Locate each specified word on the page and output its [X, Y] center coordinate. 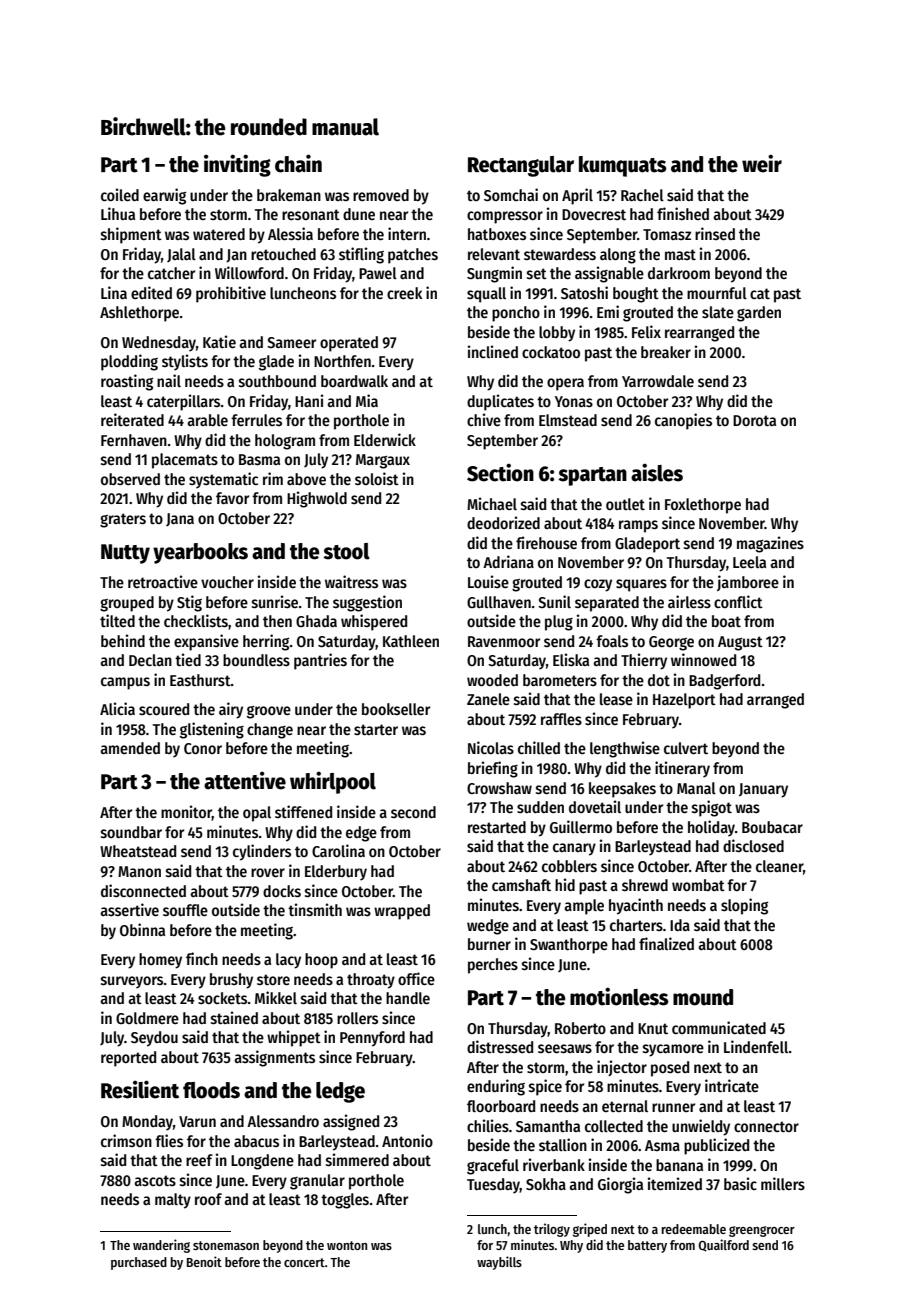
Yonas [574, 401]
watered [219, 234]
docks [282, 891]
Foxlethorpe [703, 506]
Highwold [317, 499]
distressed [500, 1047]
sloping [744, 906]
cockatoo [551, 352]
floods [211, 1090]
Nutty [125, 554]
